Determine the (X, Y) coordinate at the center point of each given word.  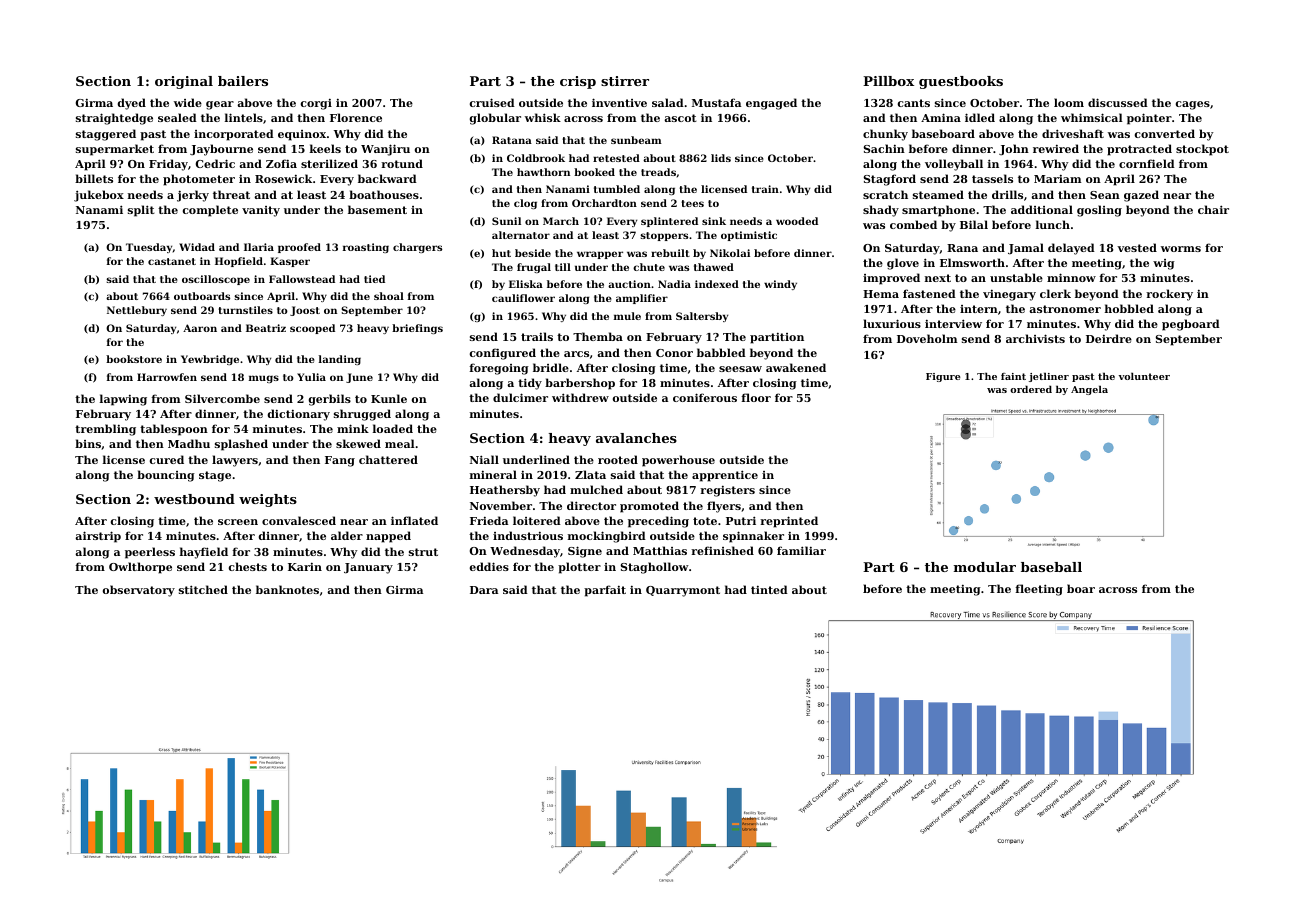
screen (238, 522)
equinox (302, 135)
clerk (1055, 293)
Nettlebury (137, 311)
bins (88, 443)
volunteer (1144, 376)
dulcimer (520, 397)
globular (495, 119)
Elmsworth (972, 262)
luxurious (892, 323)
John (1014, 149)
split (141, 211)
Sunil (506, 221)
